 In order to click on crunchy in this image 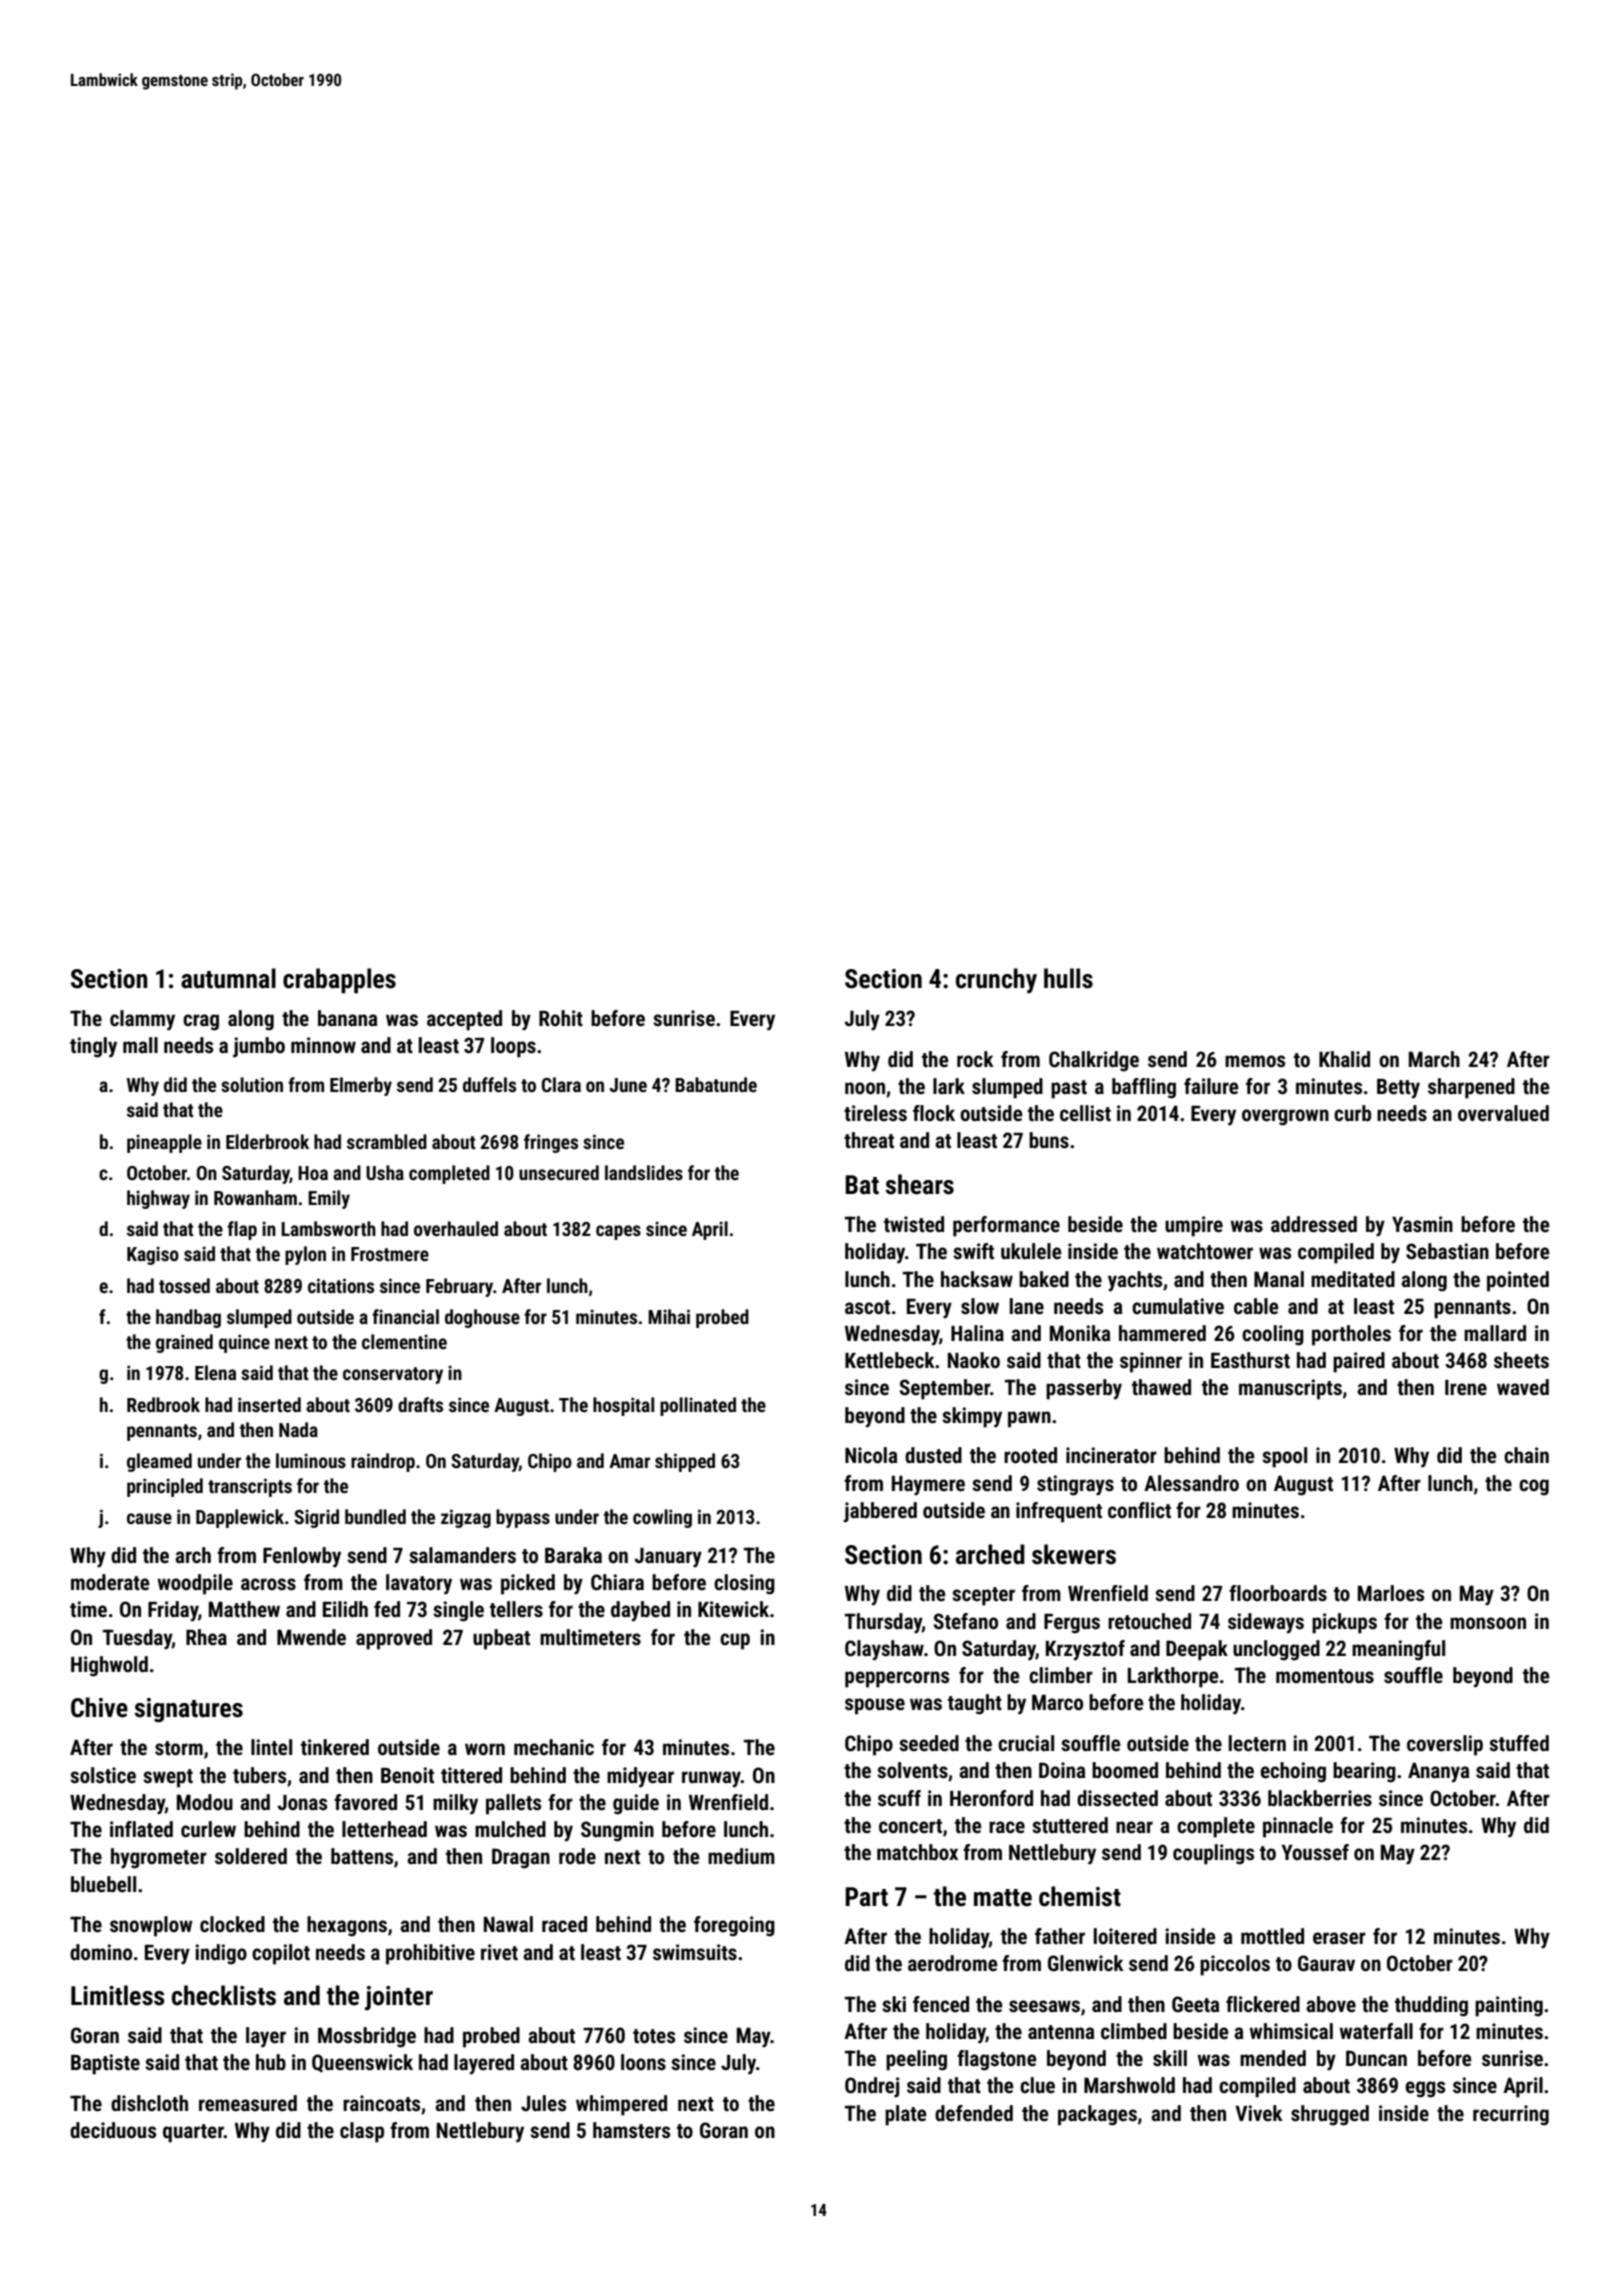, I will do `click(996, 981)`.
